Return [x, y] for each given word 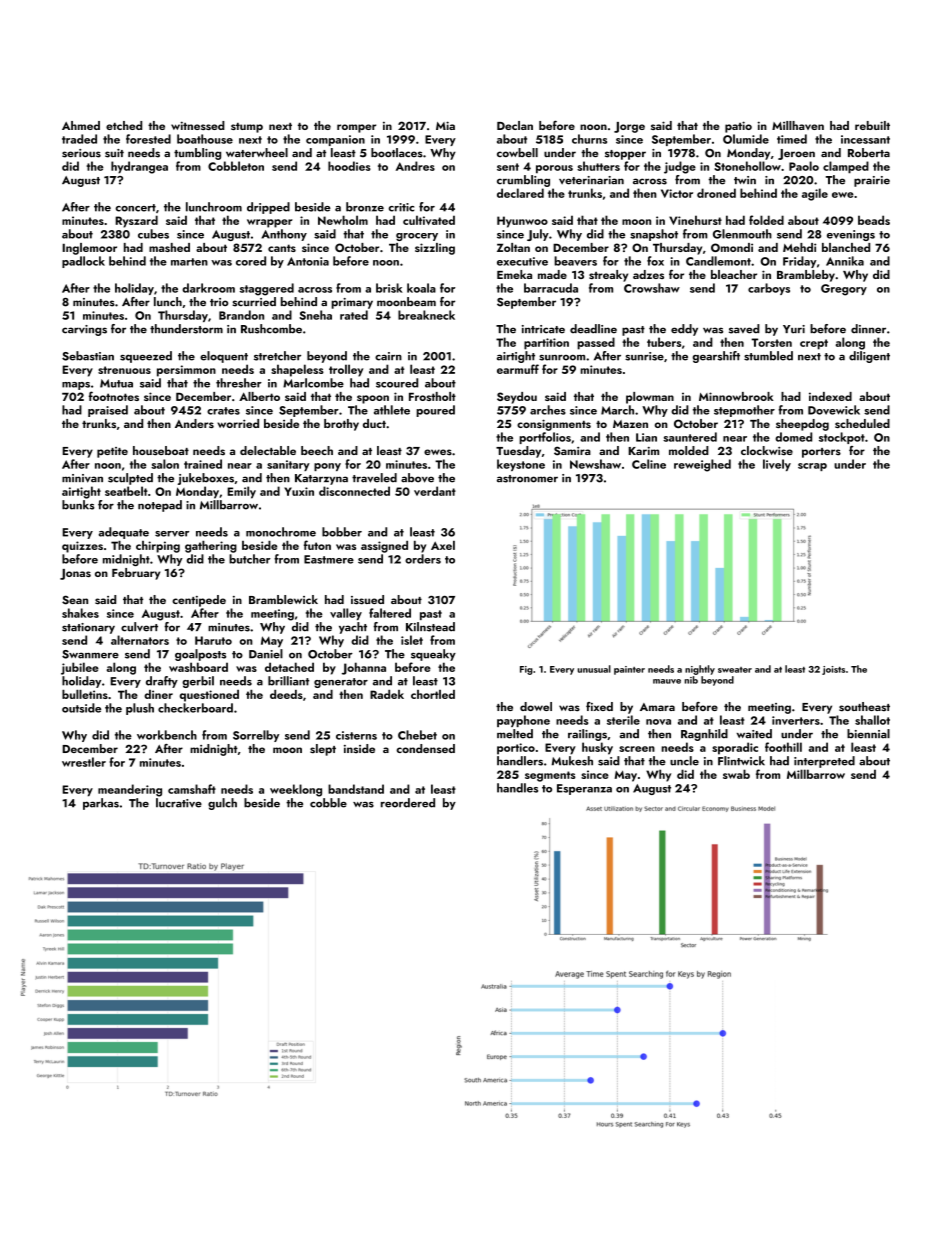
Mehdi [799, 247]
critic [401, 207]
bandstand [356, 789]
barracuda [551, 288]
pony [327, 467]
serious [81, 153]
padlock [83, 262]
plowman [650, 398]
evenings [851, 235]
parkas [101, 804]
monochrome [281, 532]
